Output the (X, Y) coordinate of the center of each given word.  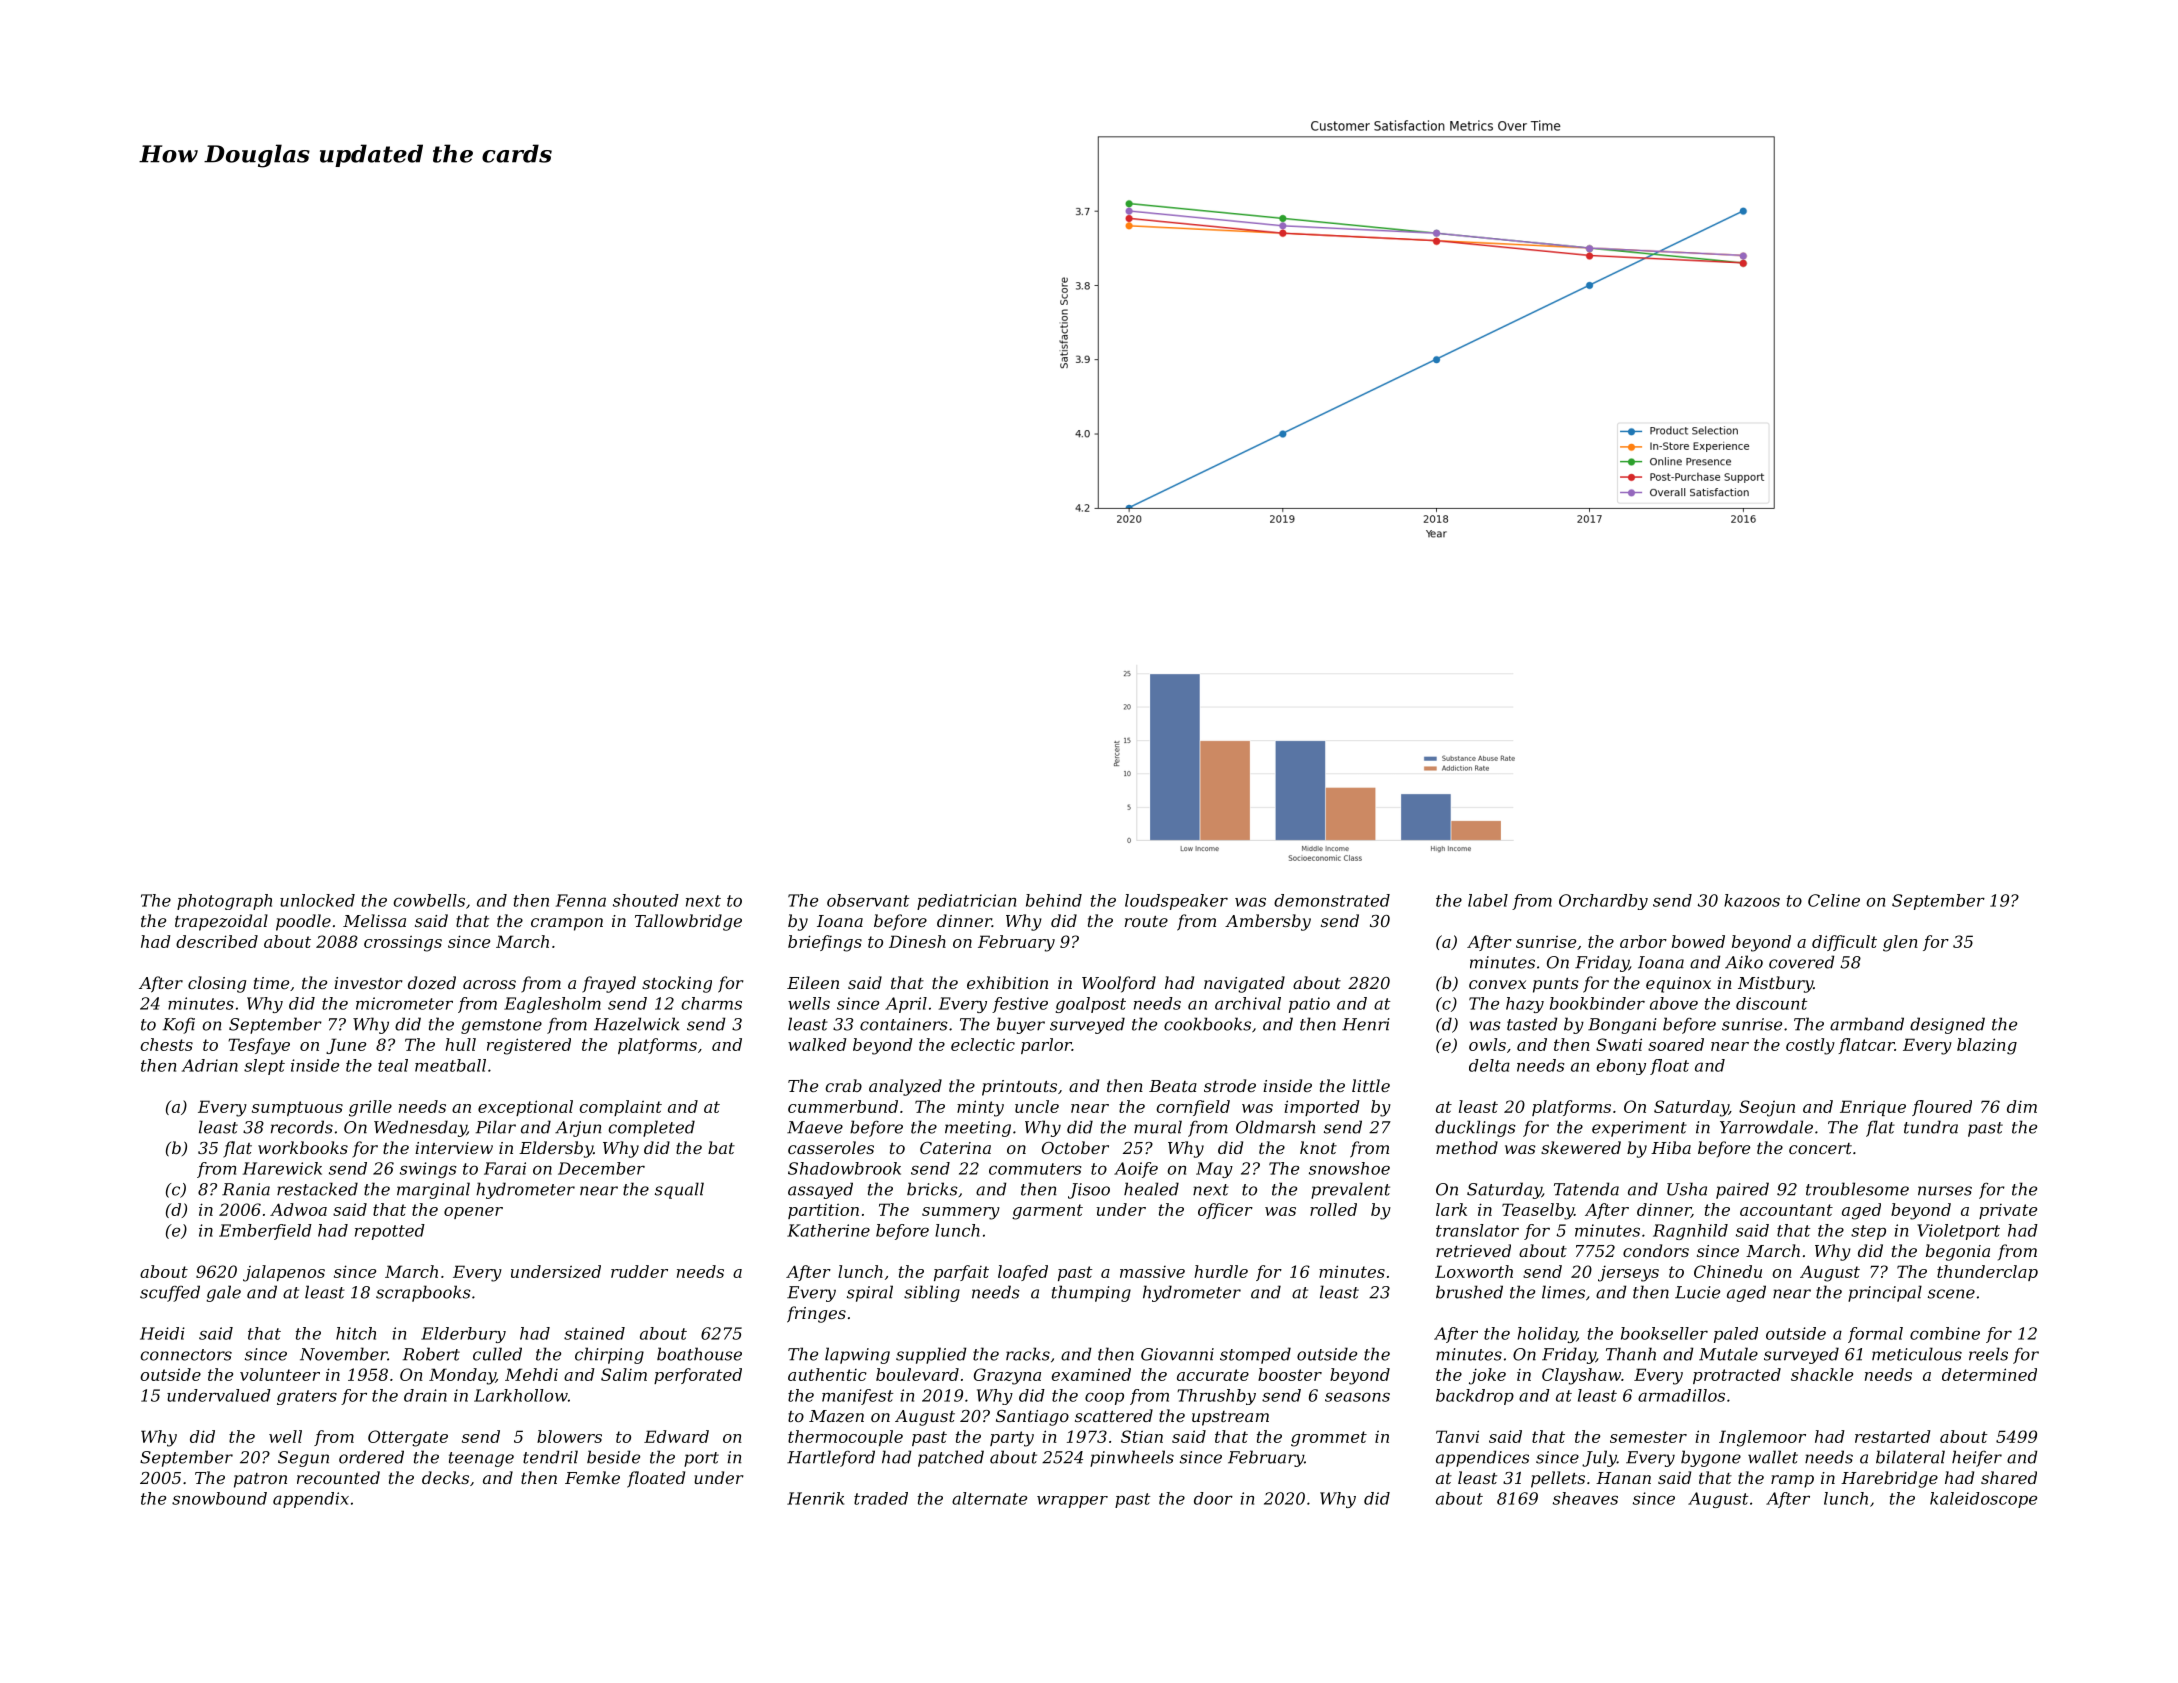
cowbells (429, 900)
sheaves (1585, 1498)
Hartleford (831, 1458)
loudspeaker (1176, 902)
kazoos (1752, 900)
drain (425, 1395)
